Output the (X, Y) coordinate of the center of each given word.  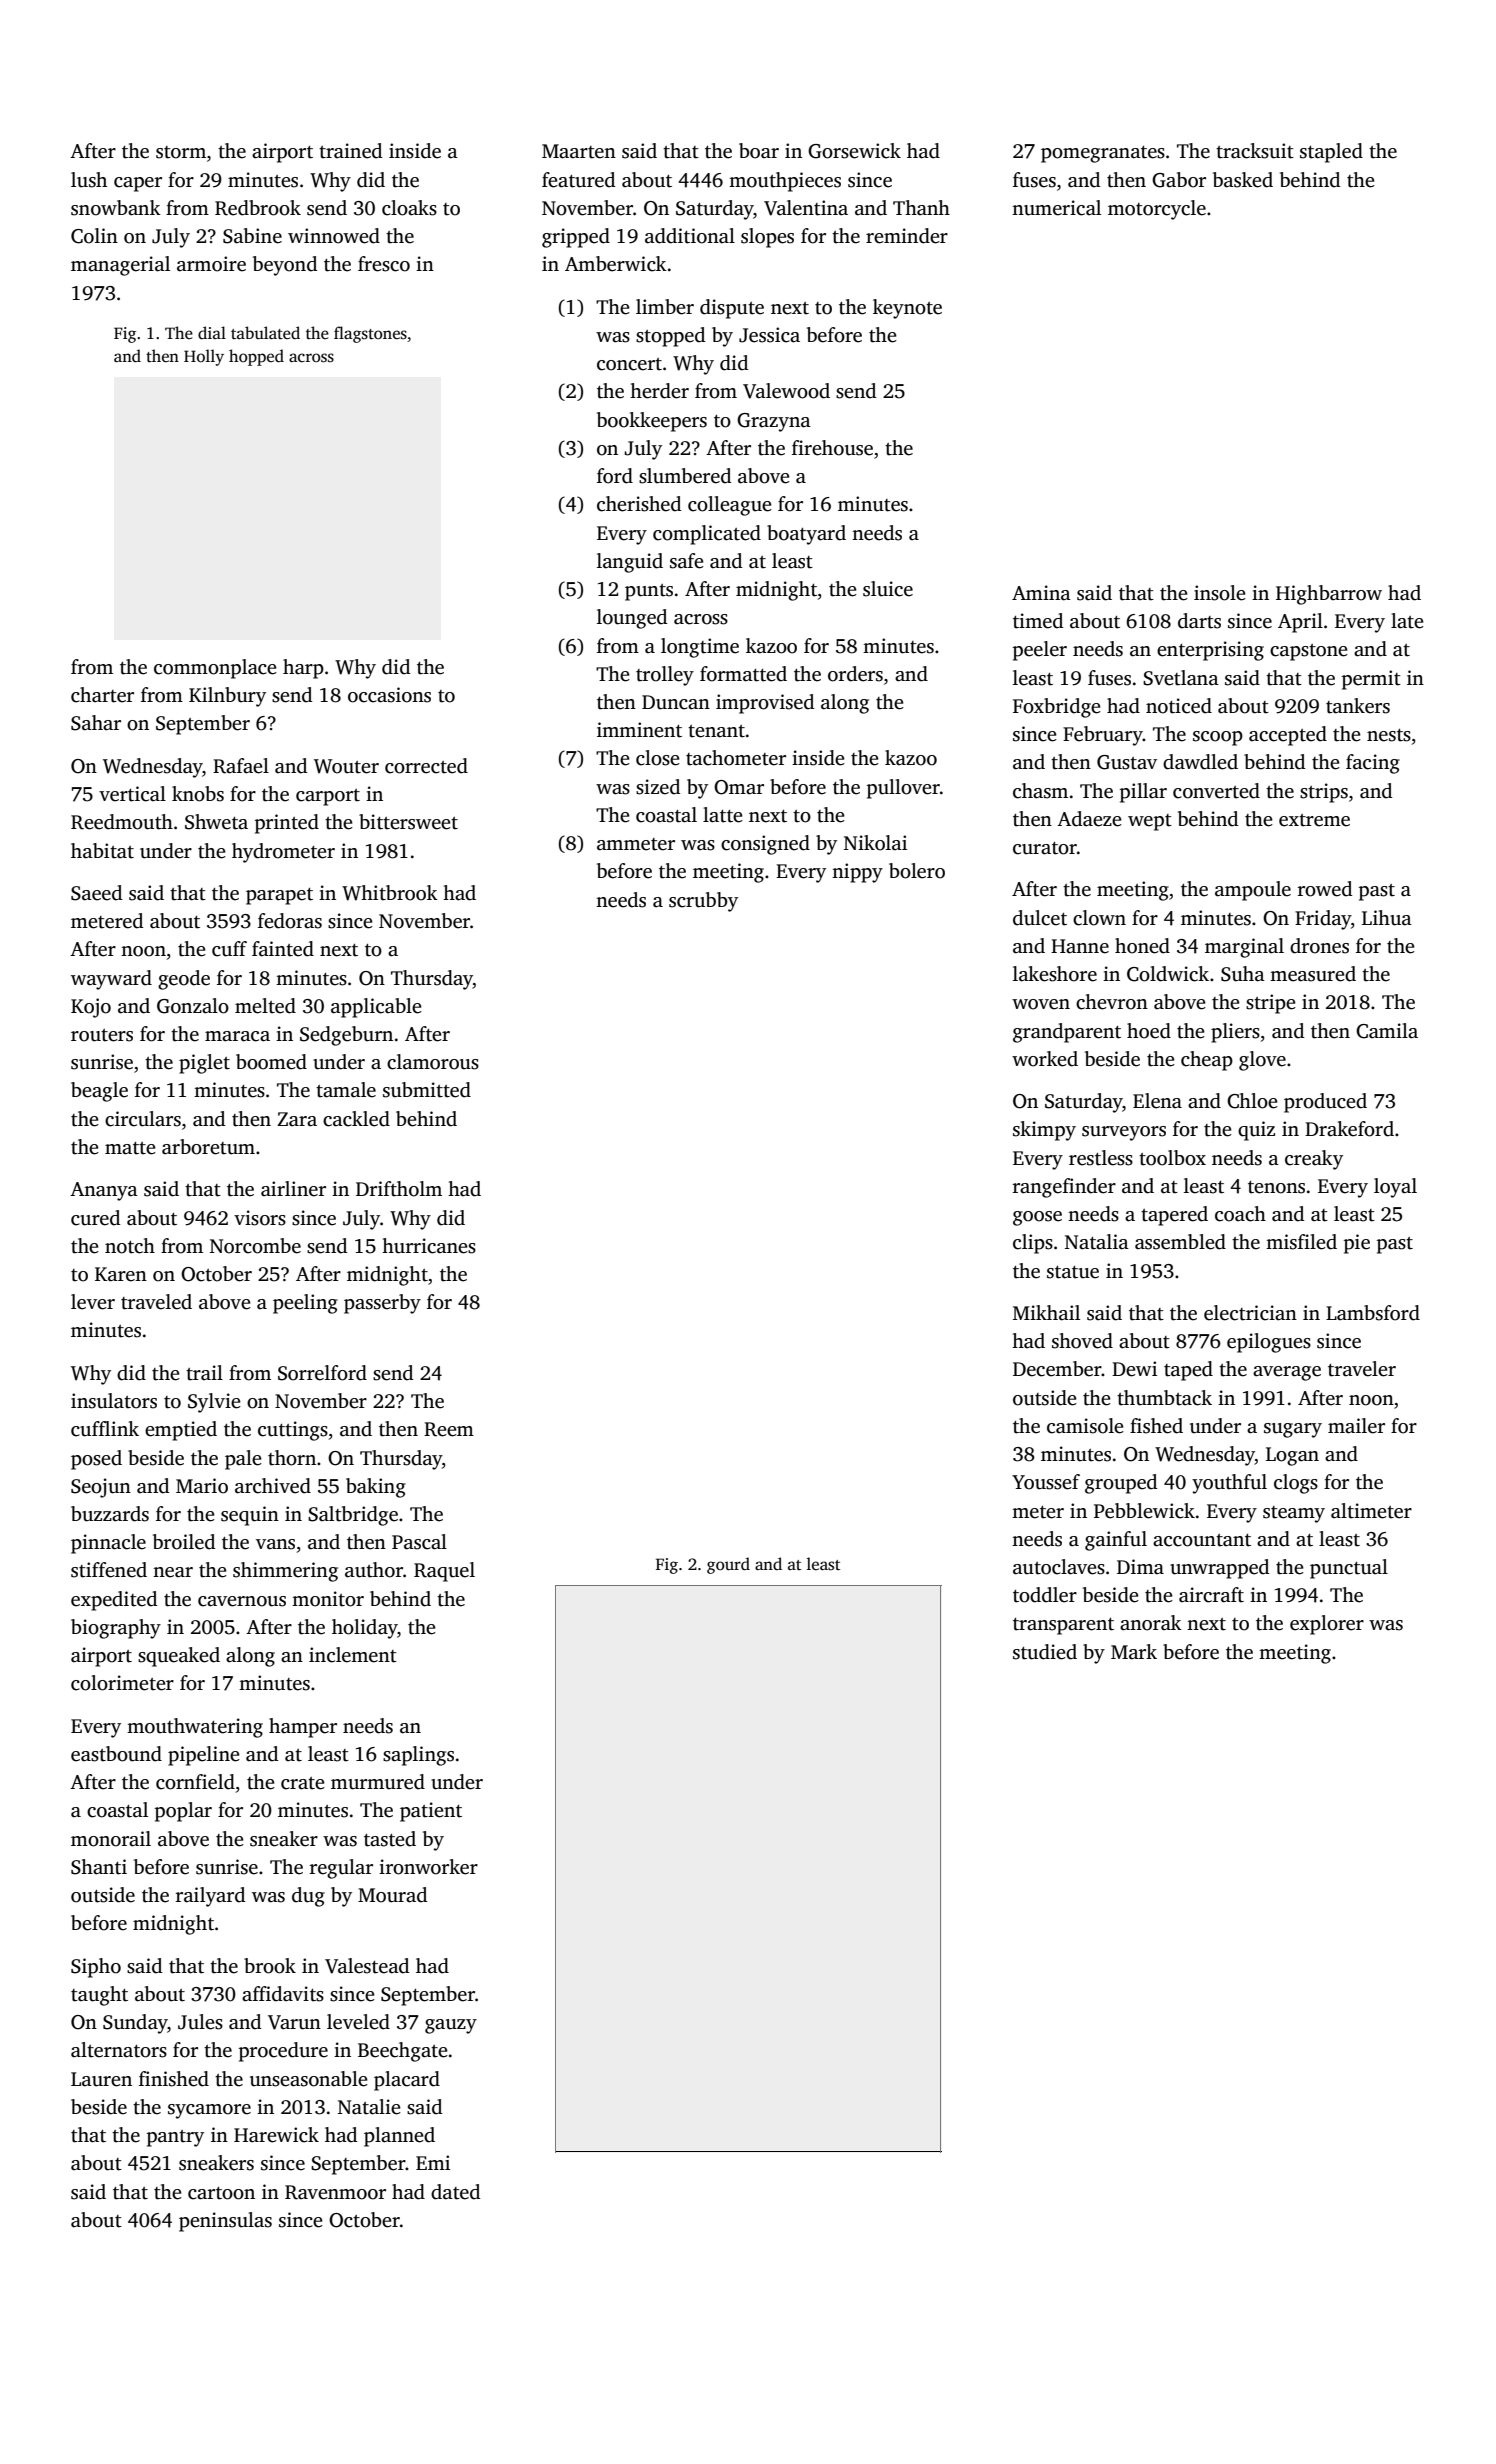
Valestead (367, 1966)
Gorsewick (854, 151)
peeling (305, 1304)
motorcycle (1157, 210)
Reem (449, 1429)
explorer (1327, 1625)
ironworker (428, 1867)
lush (89, 180)
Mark (1134, 1652)
